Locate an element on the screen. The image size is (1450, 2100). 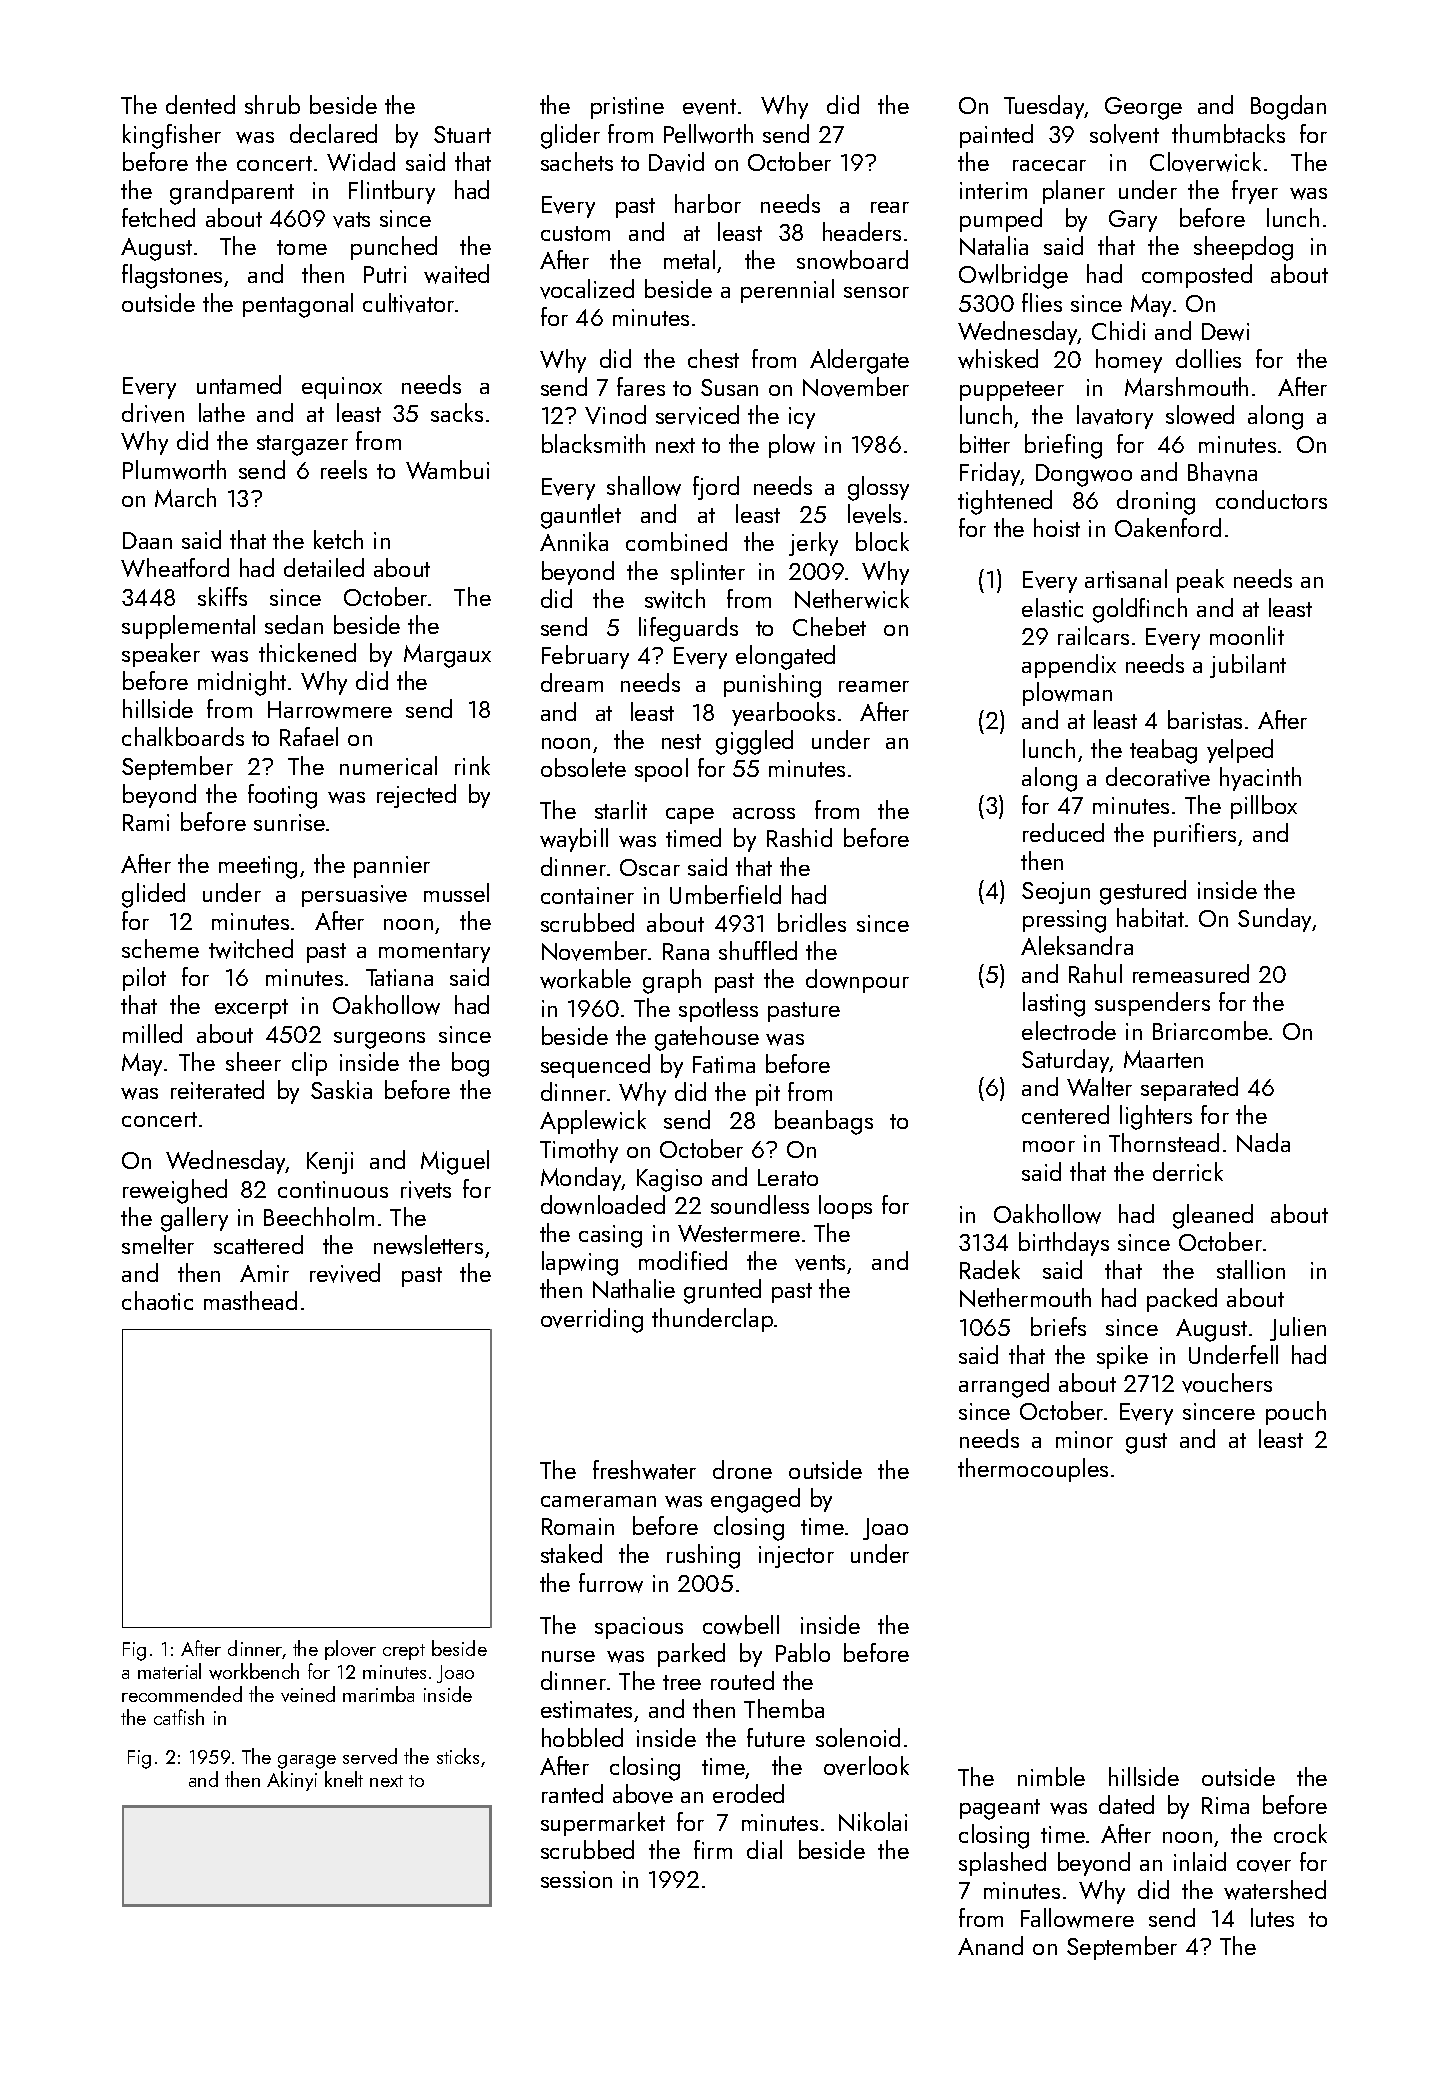
event is located at coordinates (709, 107).
